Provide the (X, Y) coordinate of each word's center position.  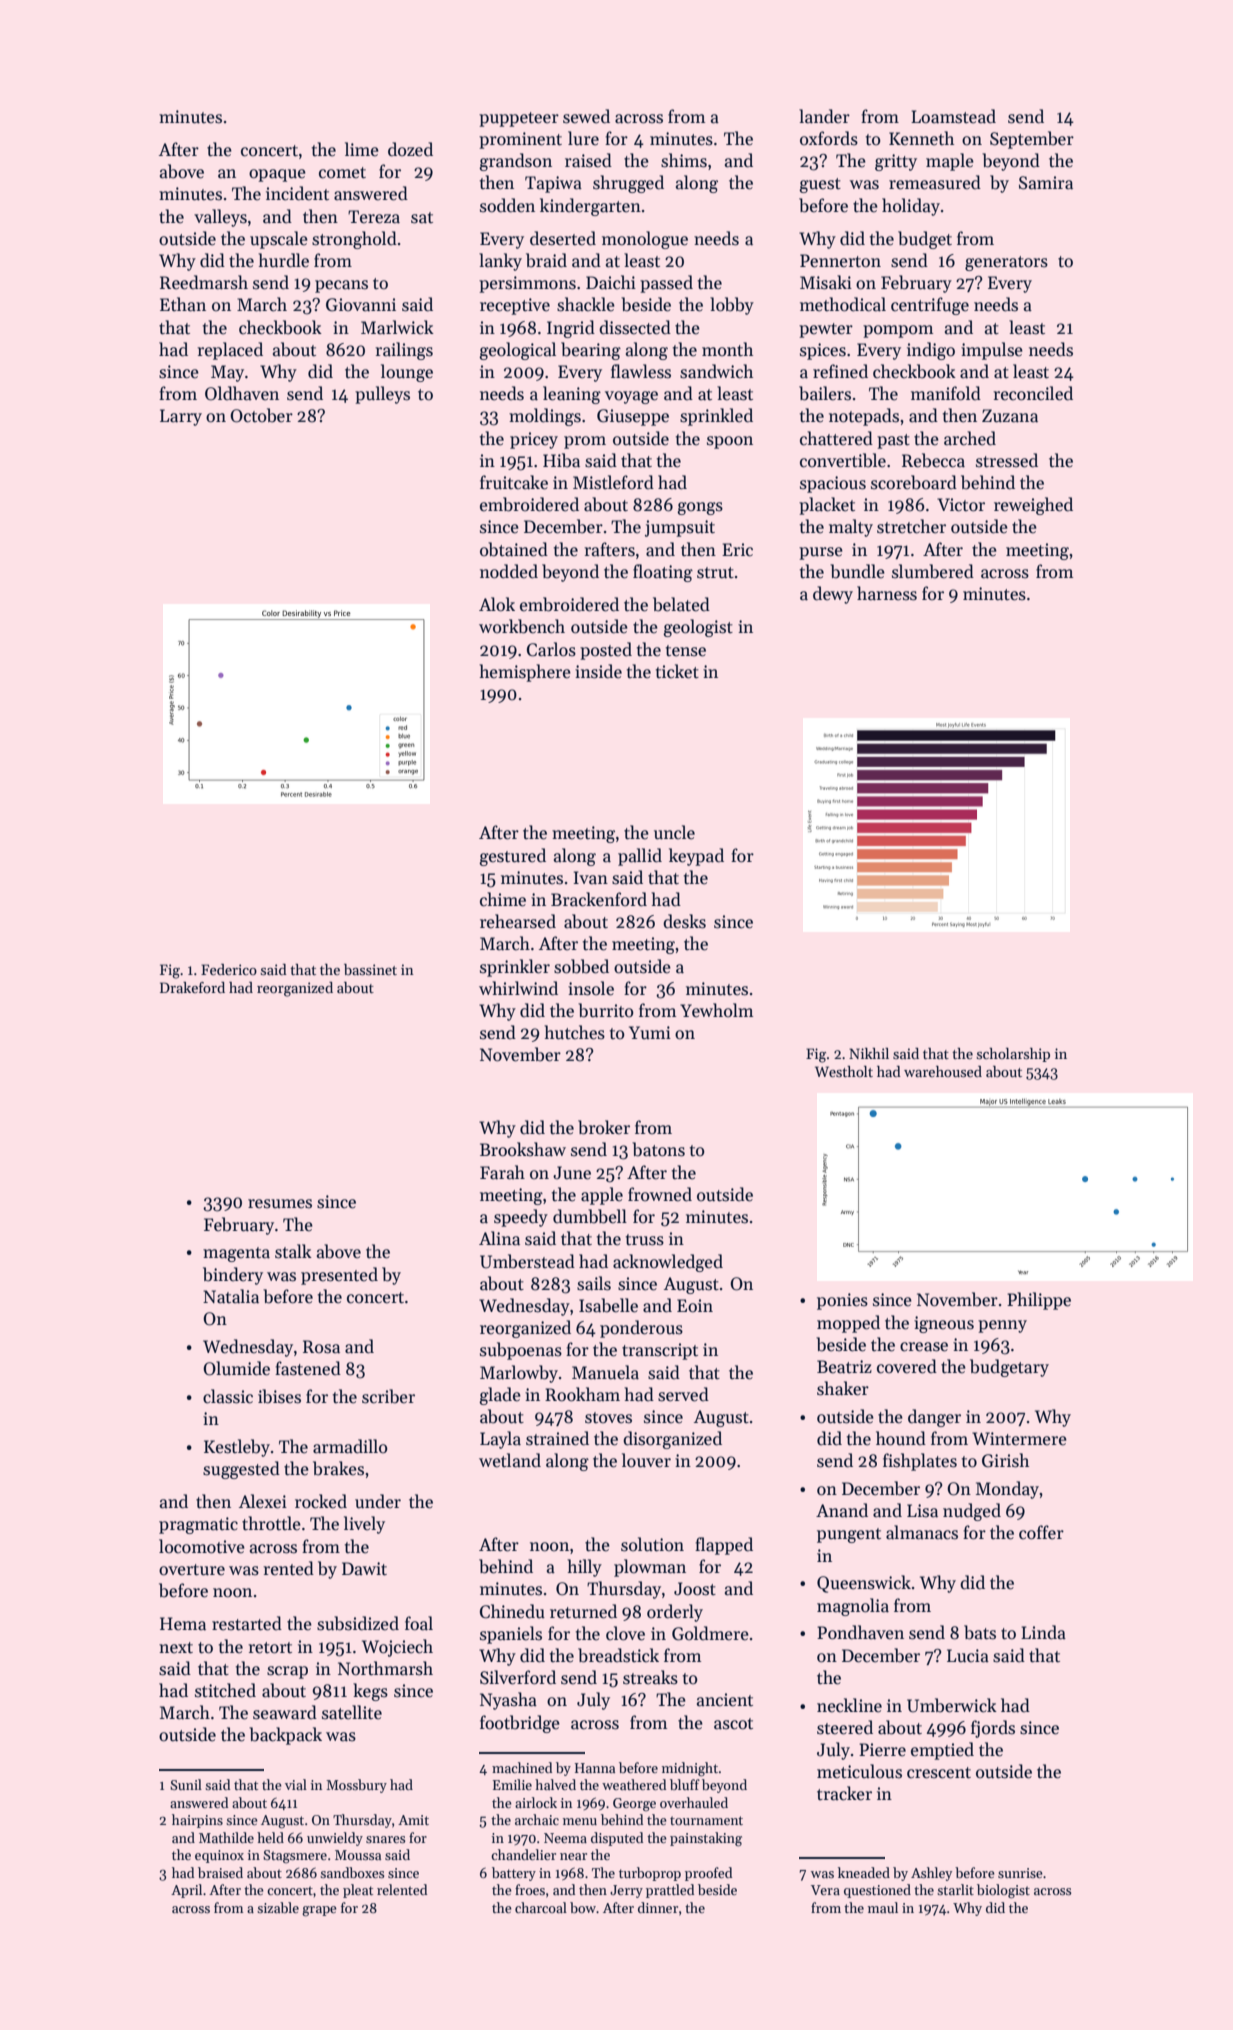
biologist (1003, 1891)
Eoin (695, 1306)
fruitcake (514, 482)
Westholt (844, 1071)
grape (319, 1911)
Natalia (231, 1296)
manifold (946, 393)
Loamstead (953, 116)
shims (684, 160)
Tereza (374, 217)
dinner (658, 1907)
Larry (181, 417)
